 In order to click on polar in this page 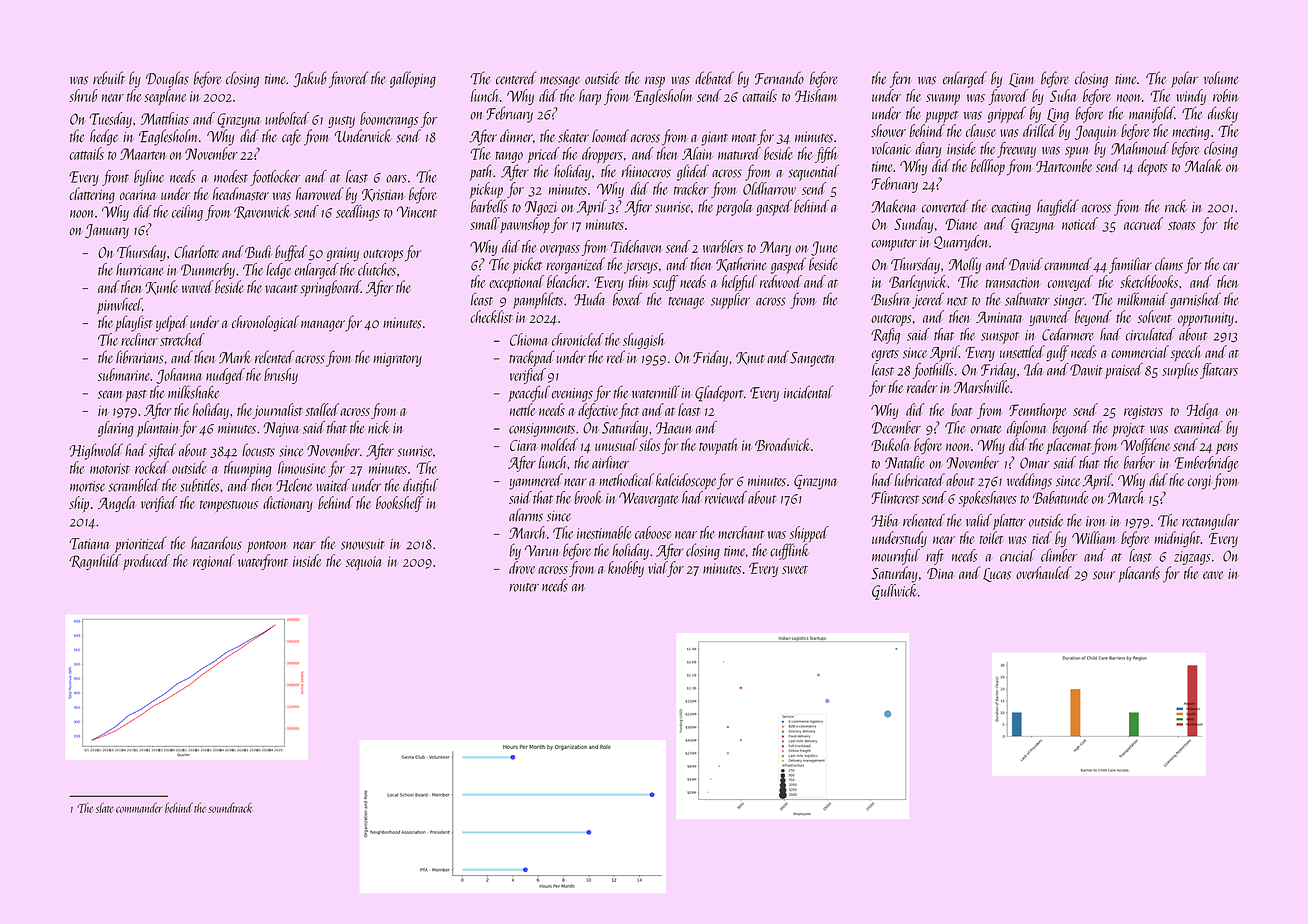, I will do `click(1184, 79)`.
